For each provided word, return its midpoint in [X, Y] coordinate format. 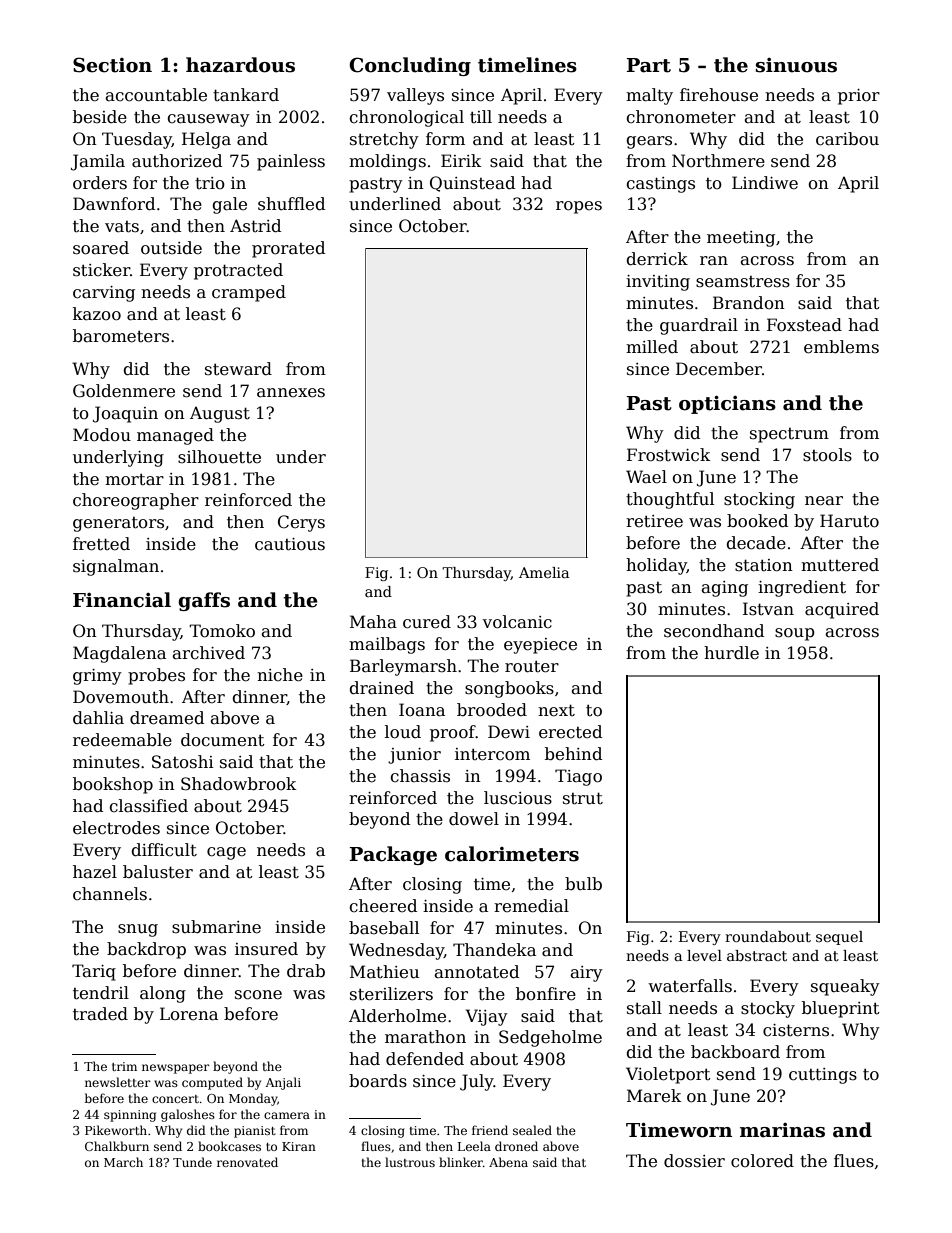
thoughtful [670, 500]
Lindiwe [765, 183]
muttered [840, 565]
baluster [158, 872]
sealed [532, 1130]
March [123, 1162]
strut [583, 798]
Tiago [578, 777]
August [220, 415]
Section [112, 65]
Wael [646, 477]
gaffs [204, 601]
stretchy [384, 140]
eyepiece [540, 646]
